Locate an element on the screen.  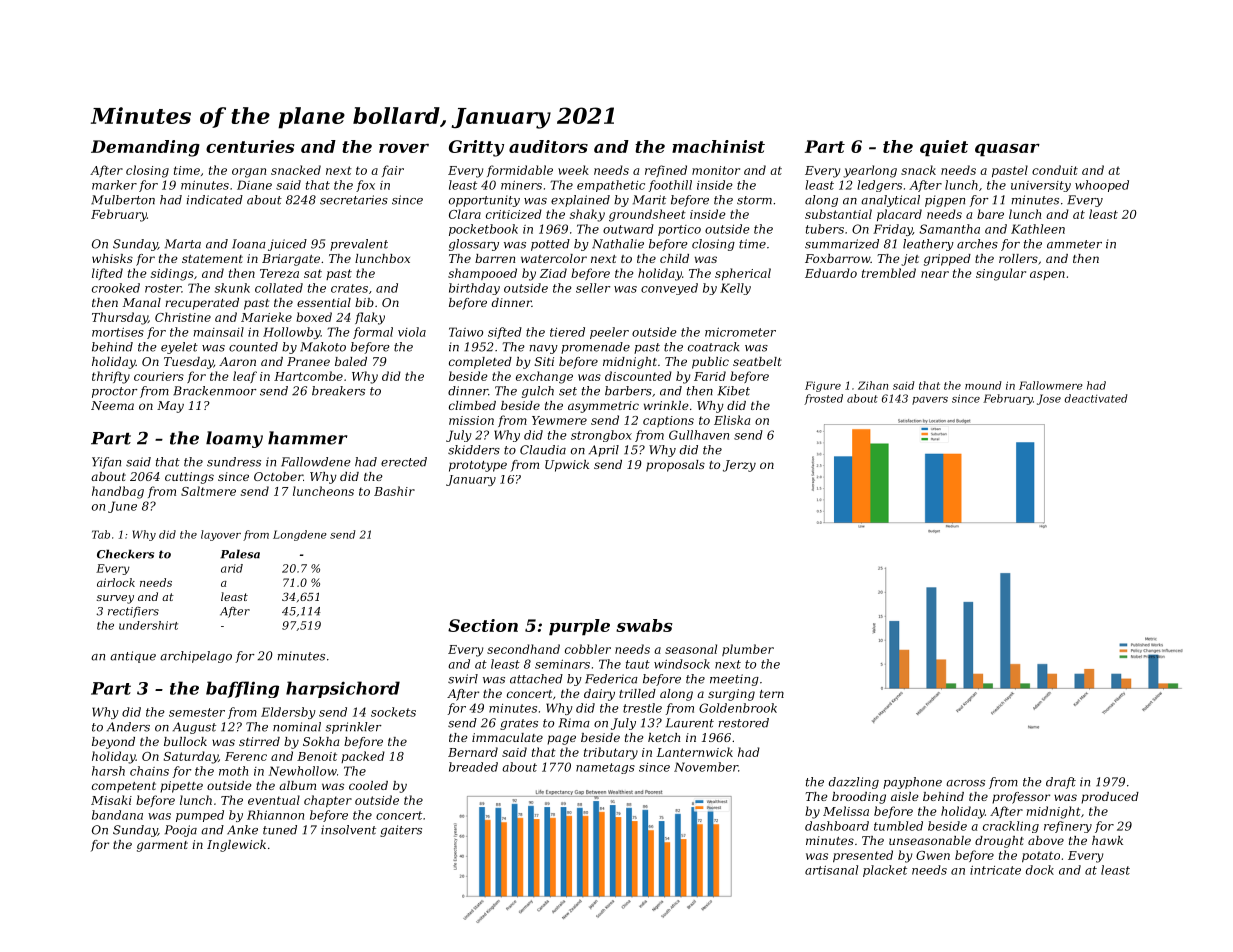
layover is located at coordinates (221, 535).
